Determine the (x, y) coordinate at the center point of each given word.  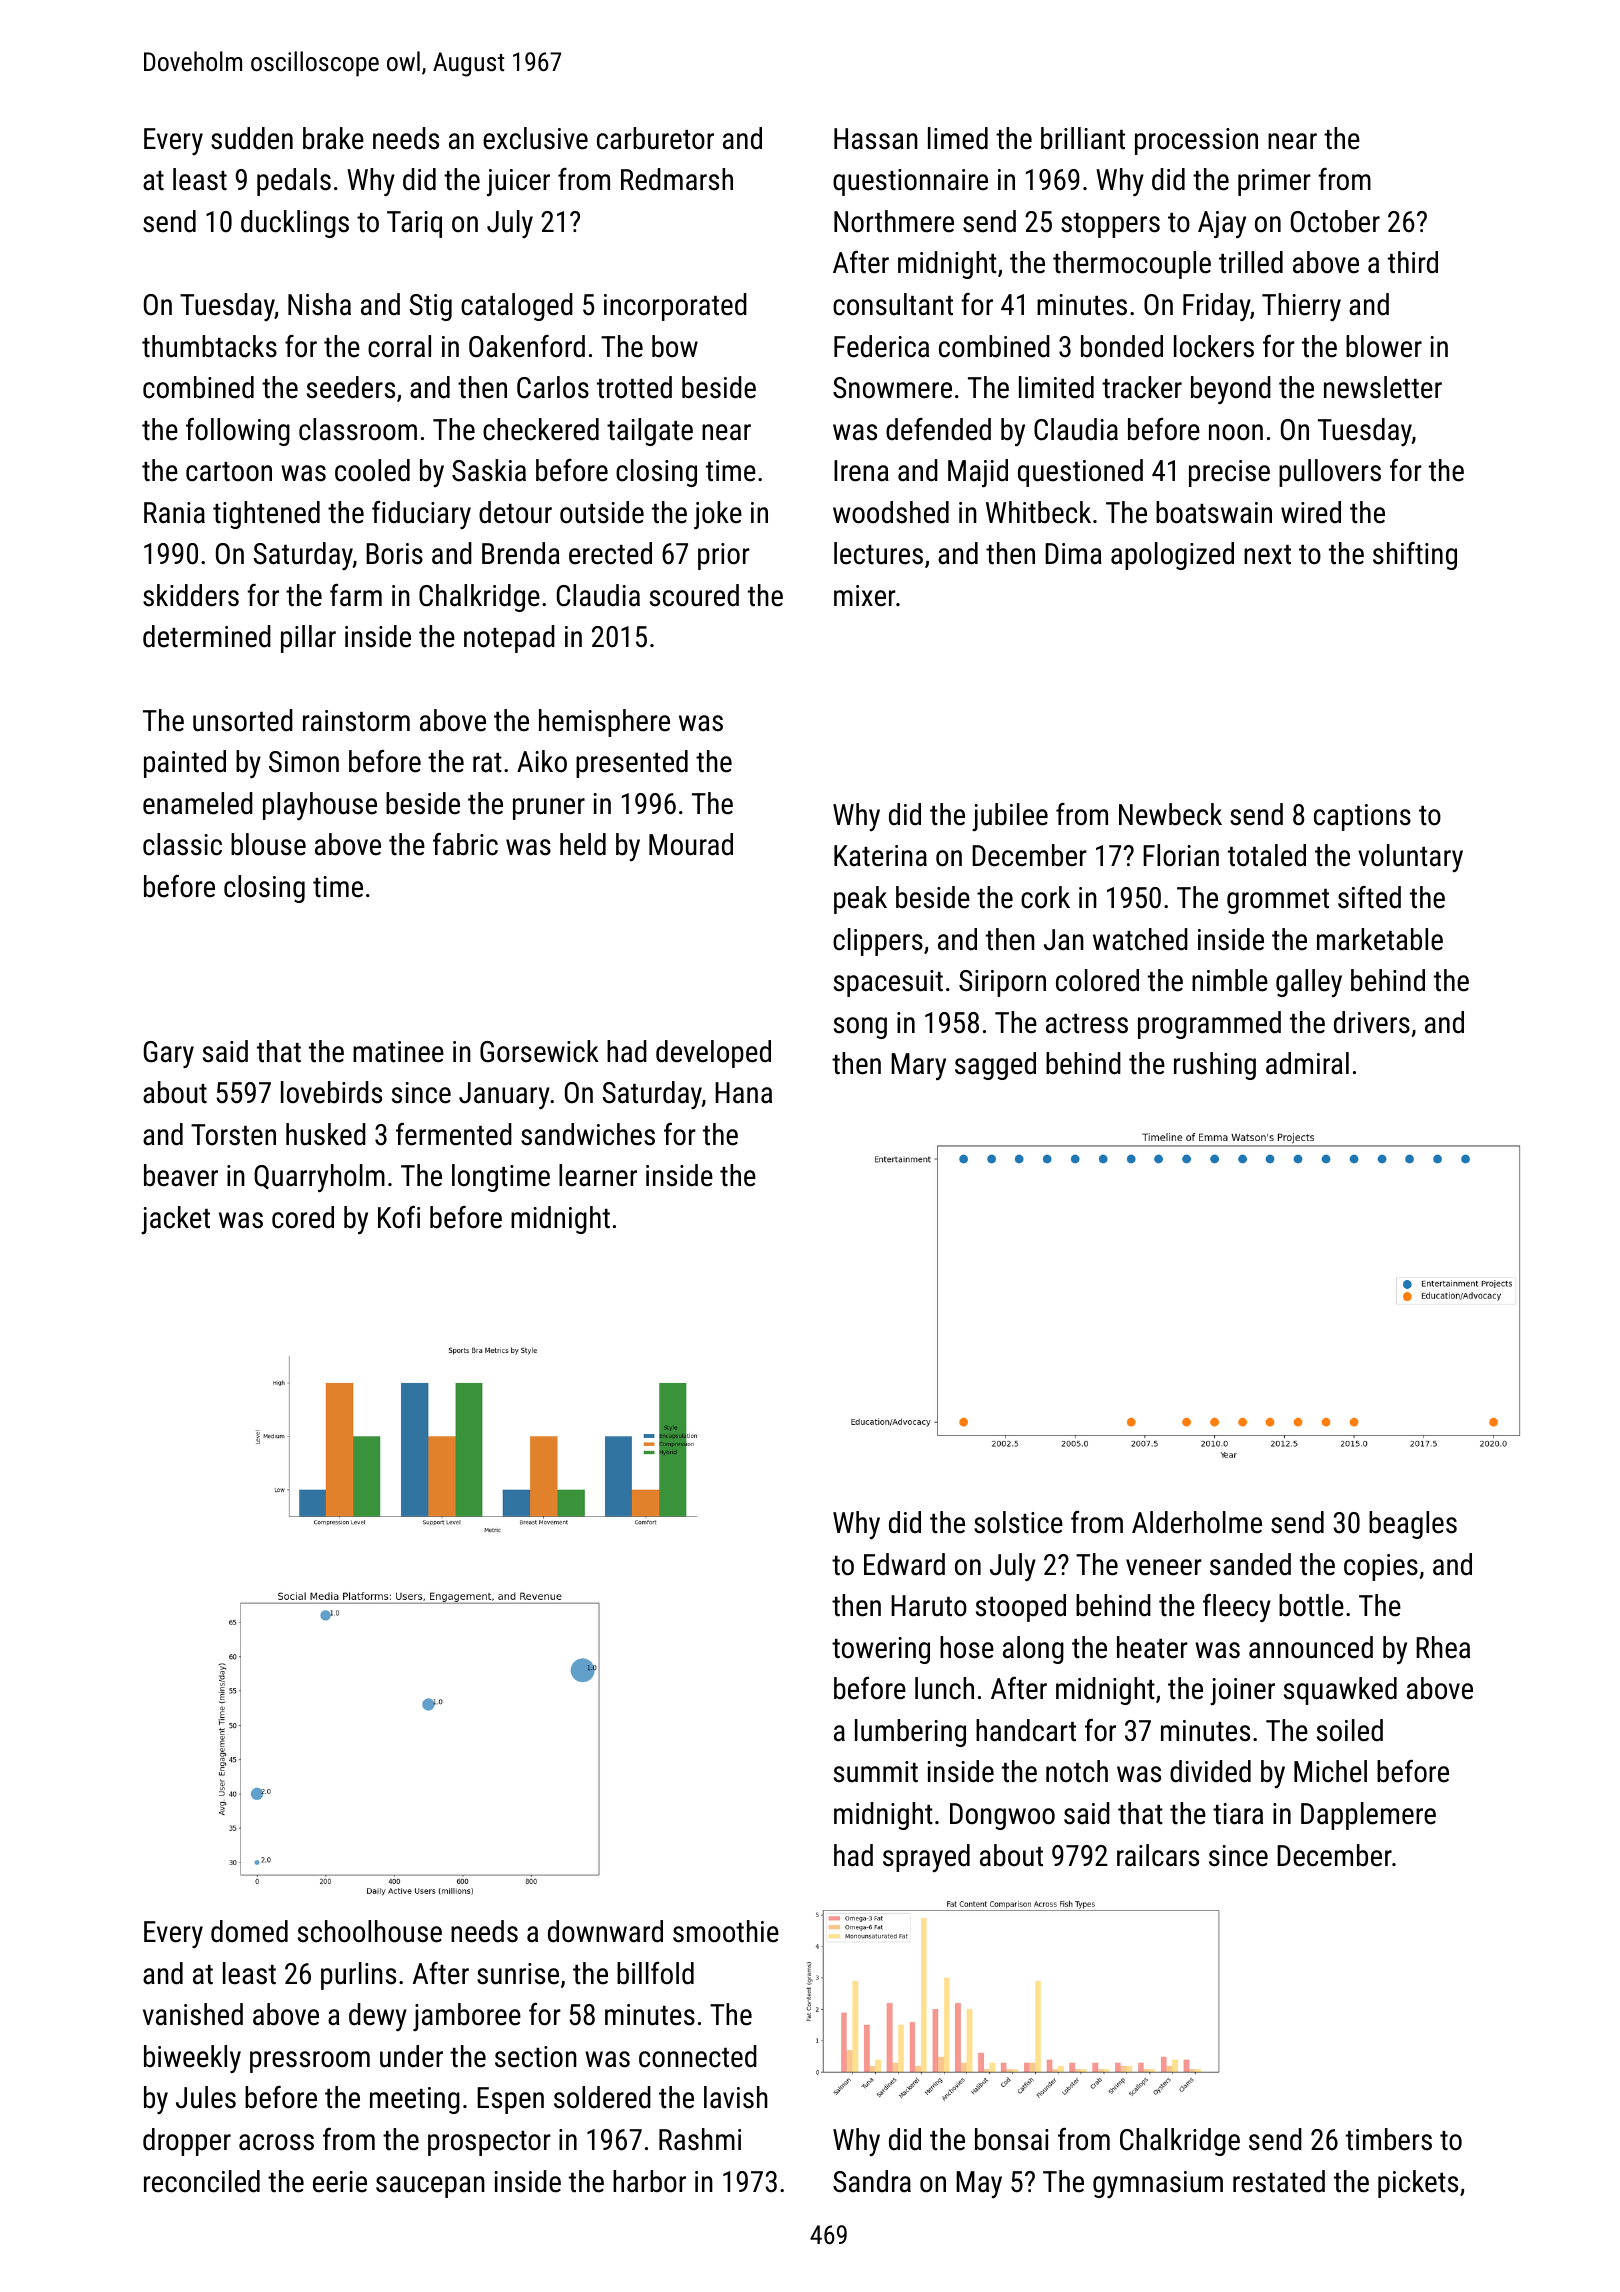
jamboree (467, 2017)
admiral (1307, 1063)
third (1413, 262)
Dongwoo (1002, 1816)
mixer (865, 596)
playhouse (320, 806)
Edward (904, 1564)
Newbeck (1170, 814)
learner (598, 1175)
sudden (252, 138)
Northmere (894, 221)
